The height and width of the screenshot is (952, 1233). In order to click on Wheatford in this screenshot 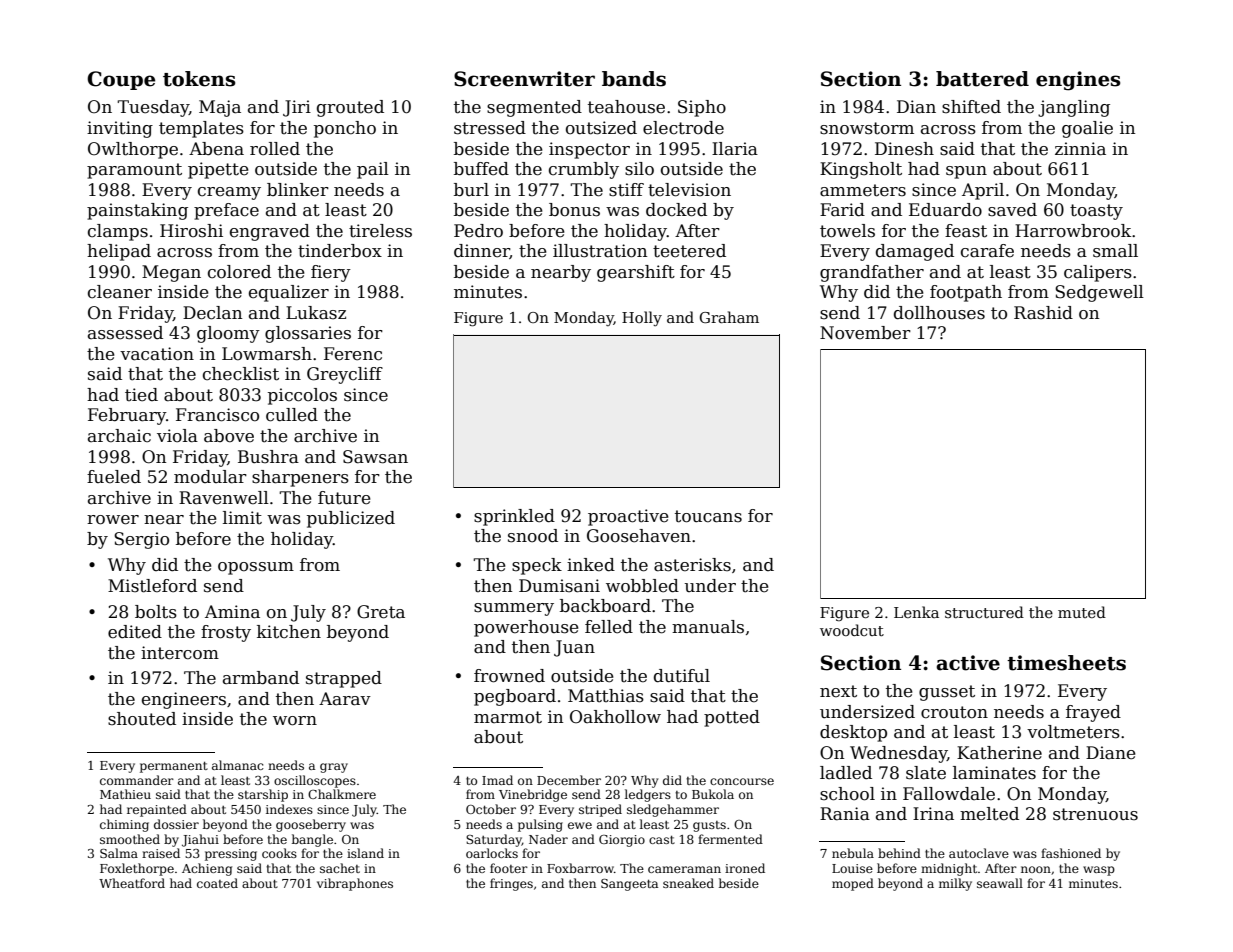, I will do `click(132, 883)`.
